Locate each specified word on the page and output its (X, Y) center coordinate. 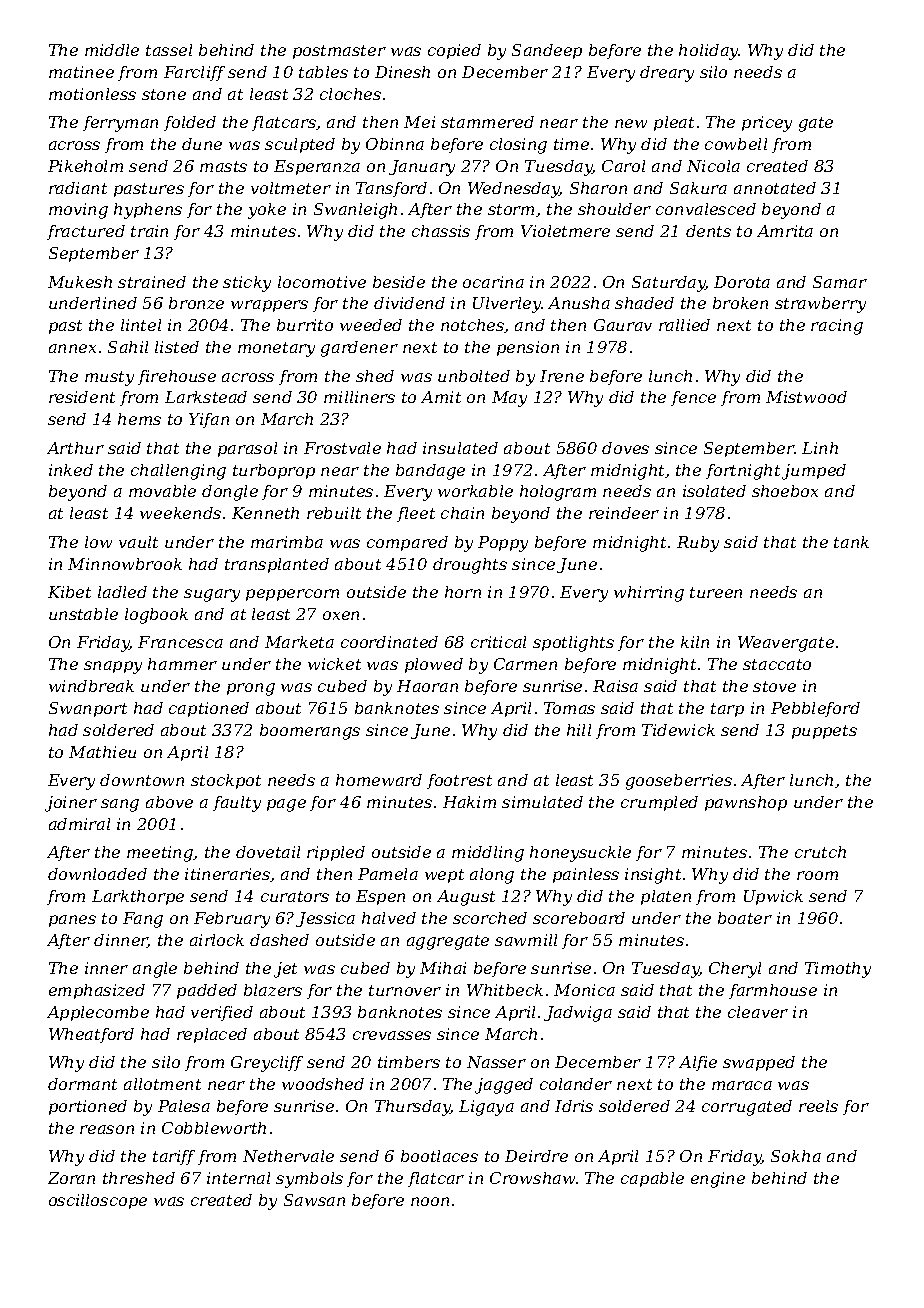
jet (285, 970)
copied (454, 51)
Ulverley (507, 305)
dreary (667, 74)
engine (718, 1180)
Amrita (785, 231)
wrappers (269, 306)
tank (851, 542)
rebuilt (334, 513)
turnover (405, 990)
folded (190, 123)
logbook (156, 616)
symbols (309, 1180)
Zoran (71, 1178)
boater (745, 918)
